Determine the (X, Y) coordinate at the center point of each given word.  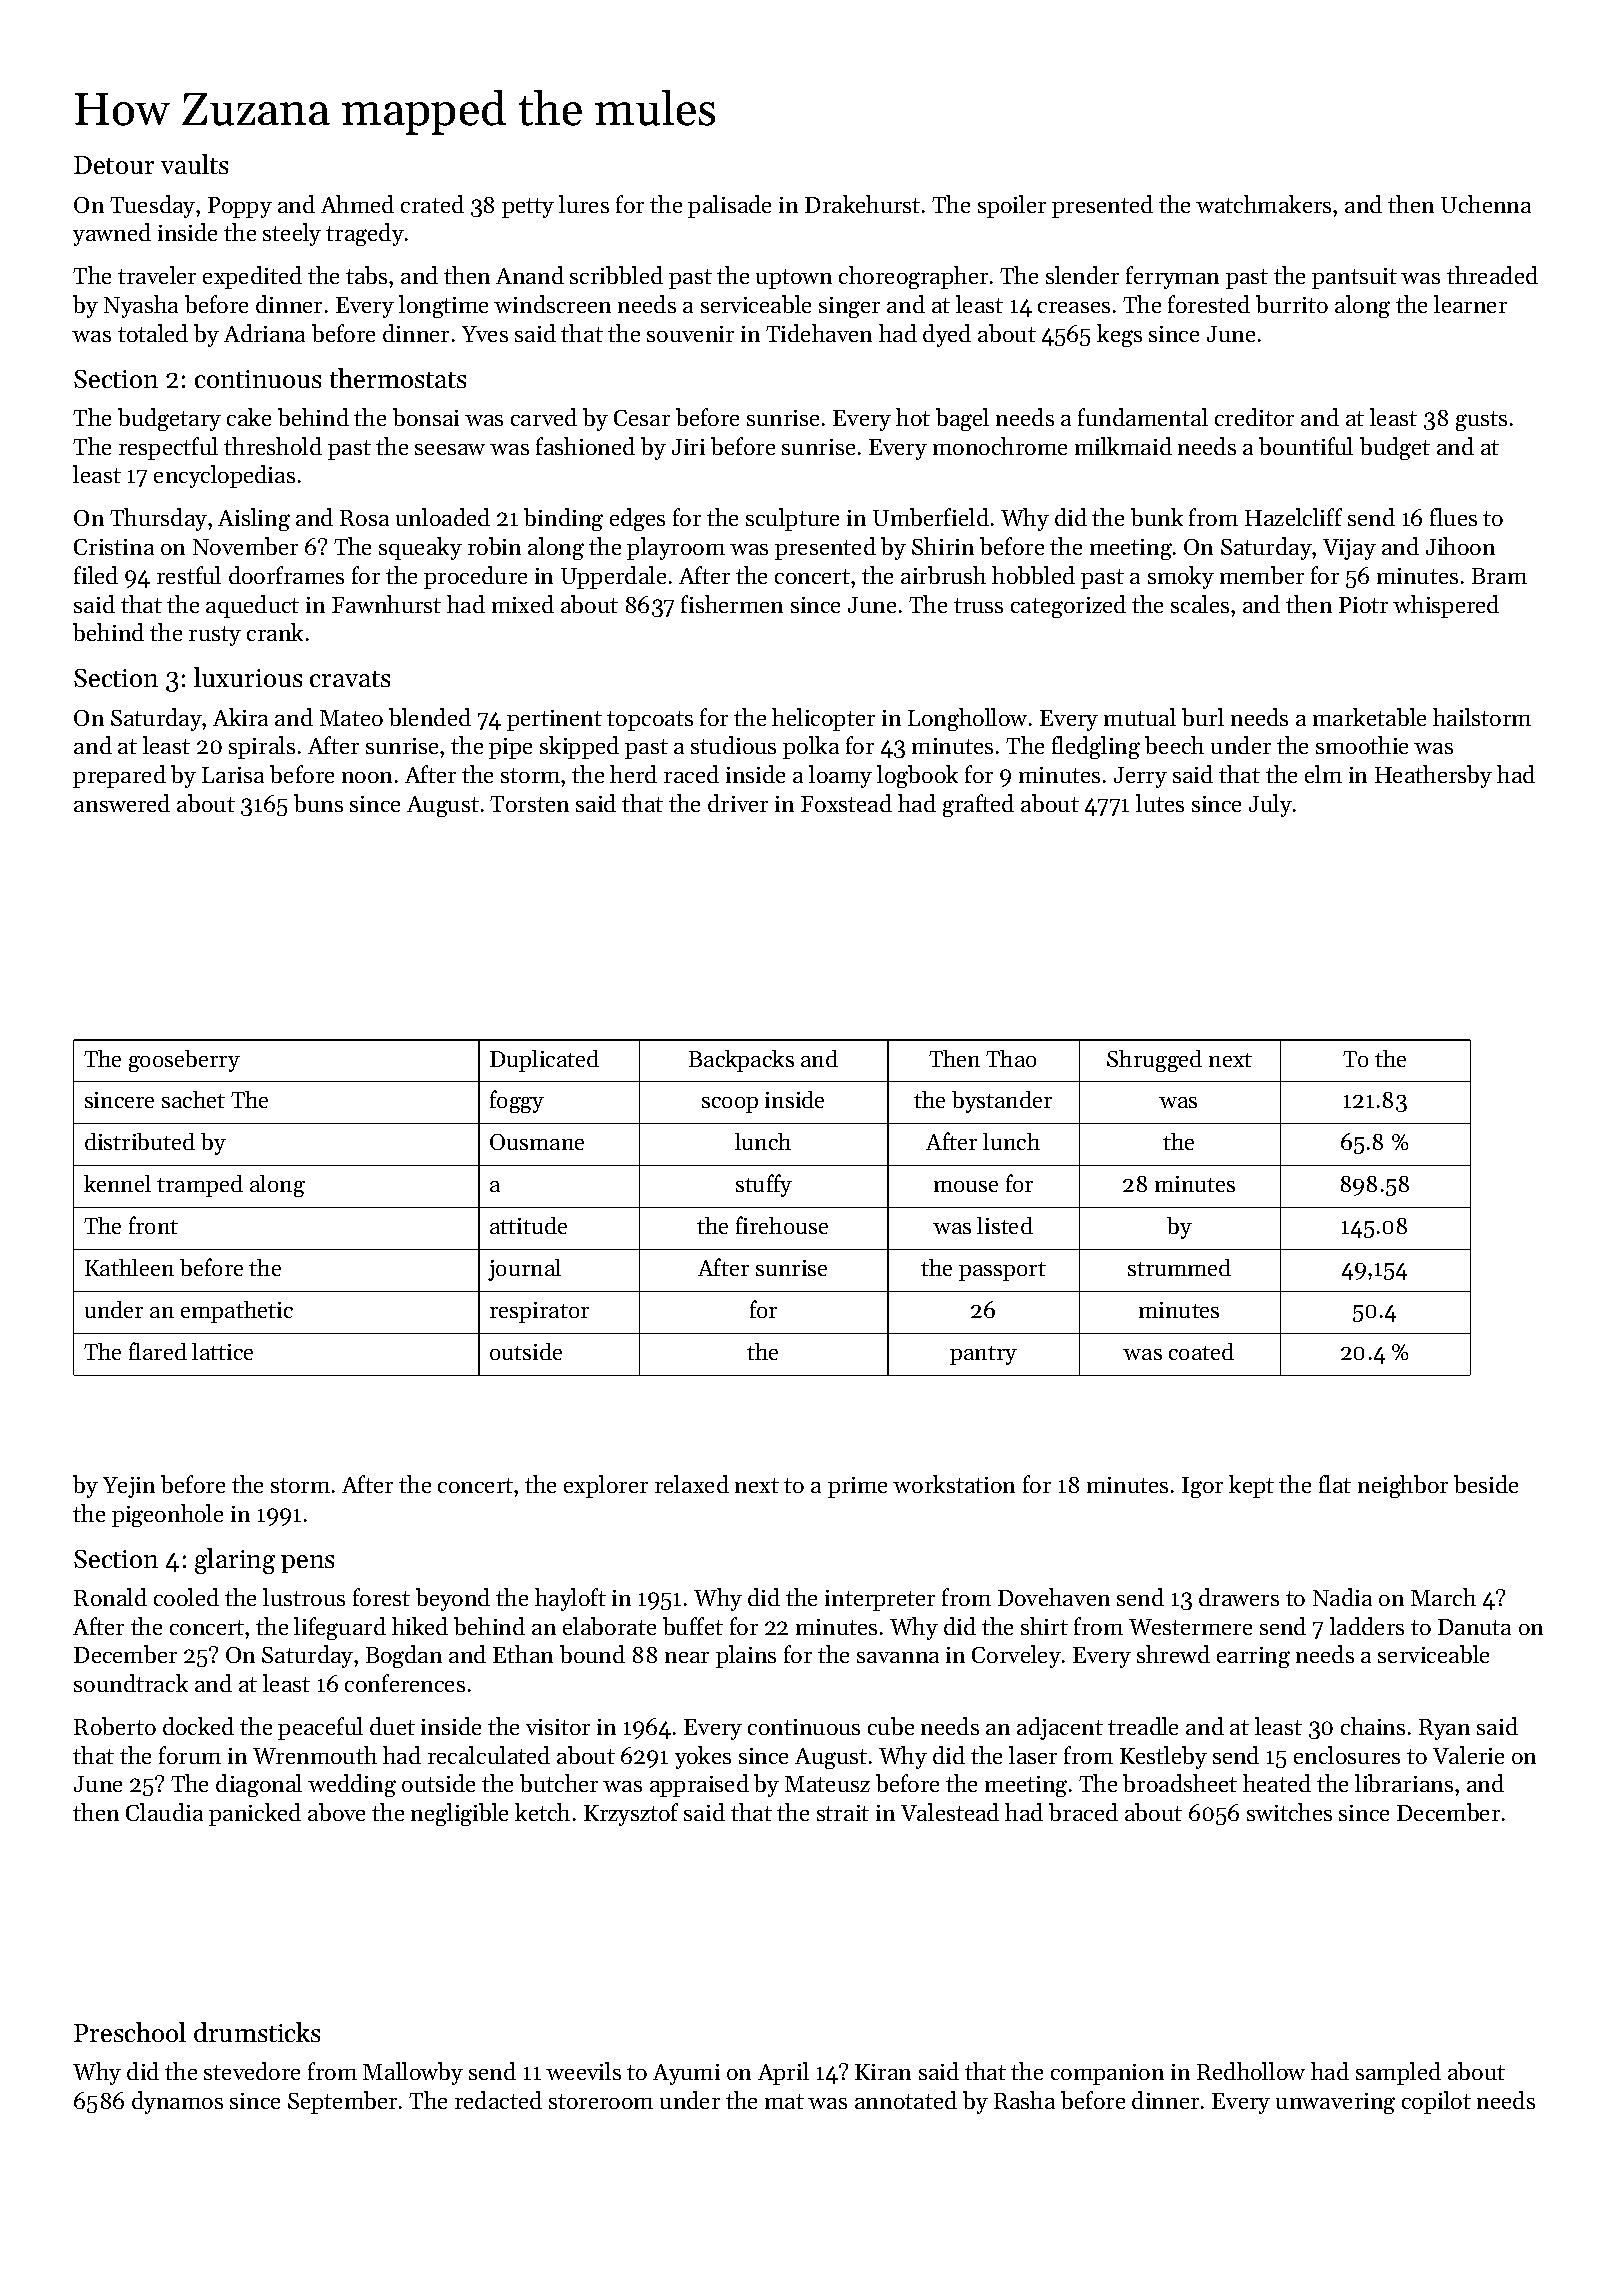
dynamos (177, 2102)
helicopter (823, 719)
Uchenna (1486, 204)
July (1270, 805)
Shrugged (1154, 1061)
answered (122, 803)
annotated (906, 2100)
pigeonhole (167, 1515)
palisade (729, 206)
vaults (194, 164)
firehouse (782, 1225)
